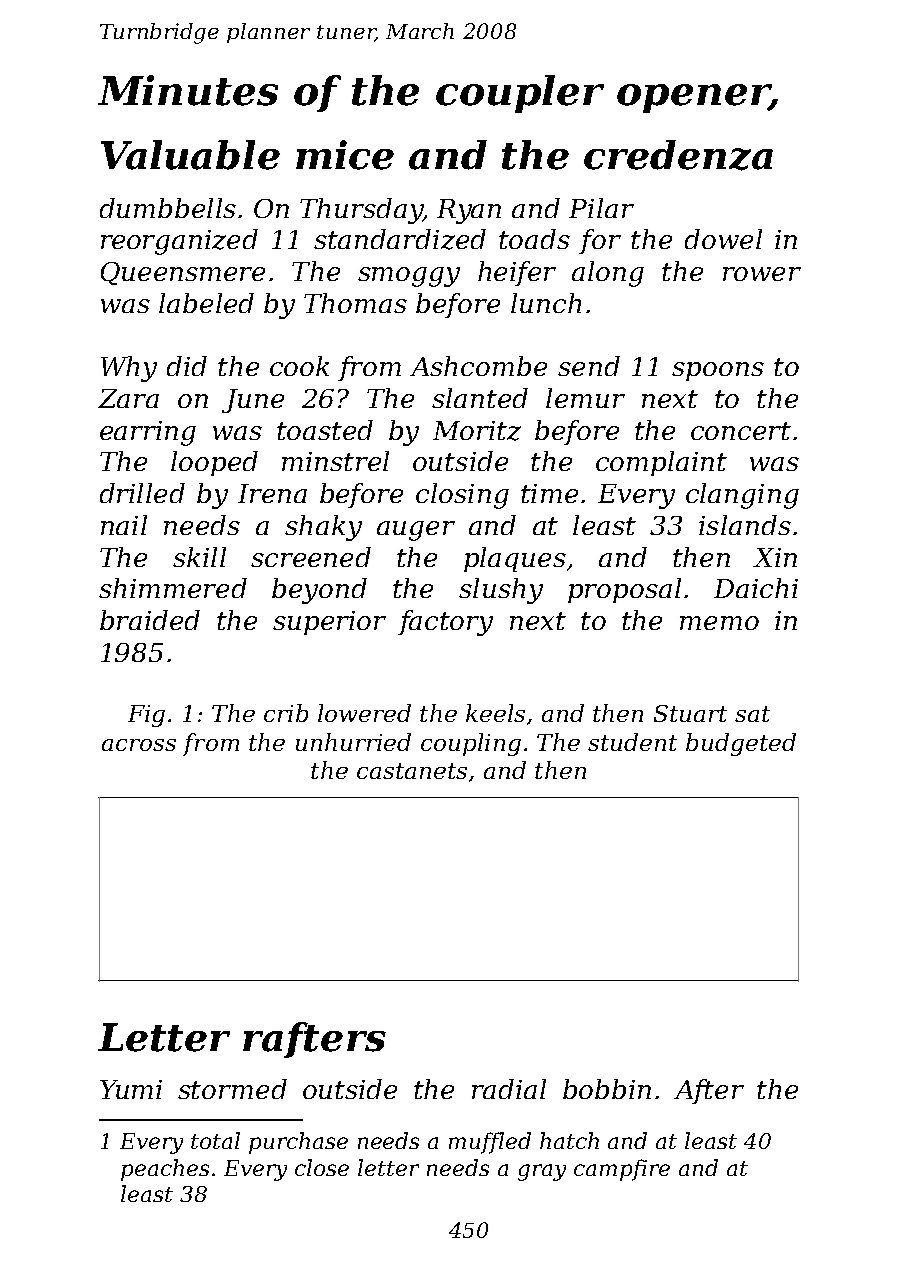 The width and height of the screenshot is (898, 1274). Describe the element at coordinates (124, 525) in the screenshot. I see `nail` at that location.
